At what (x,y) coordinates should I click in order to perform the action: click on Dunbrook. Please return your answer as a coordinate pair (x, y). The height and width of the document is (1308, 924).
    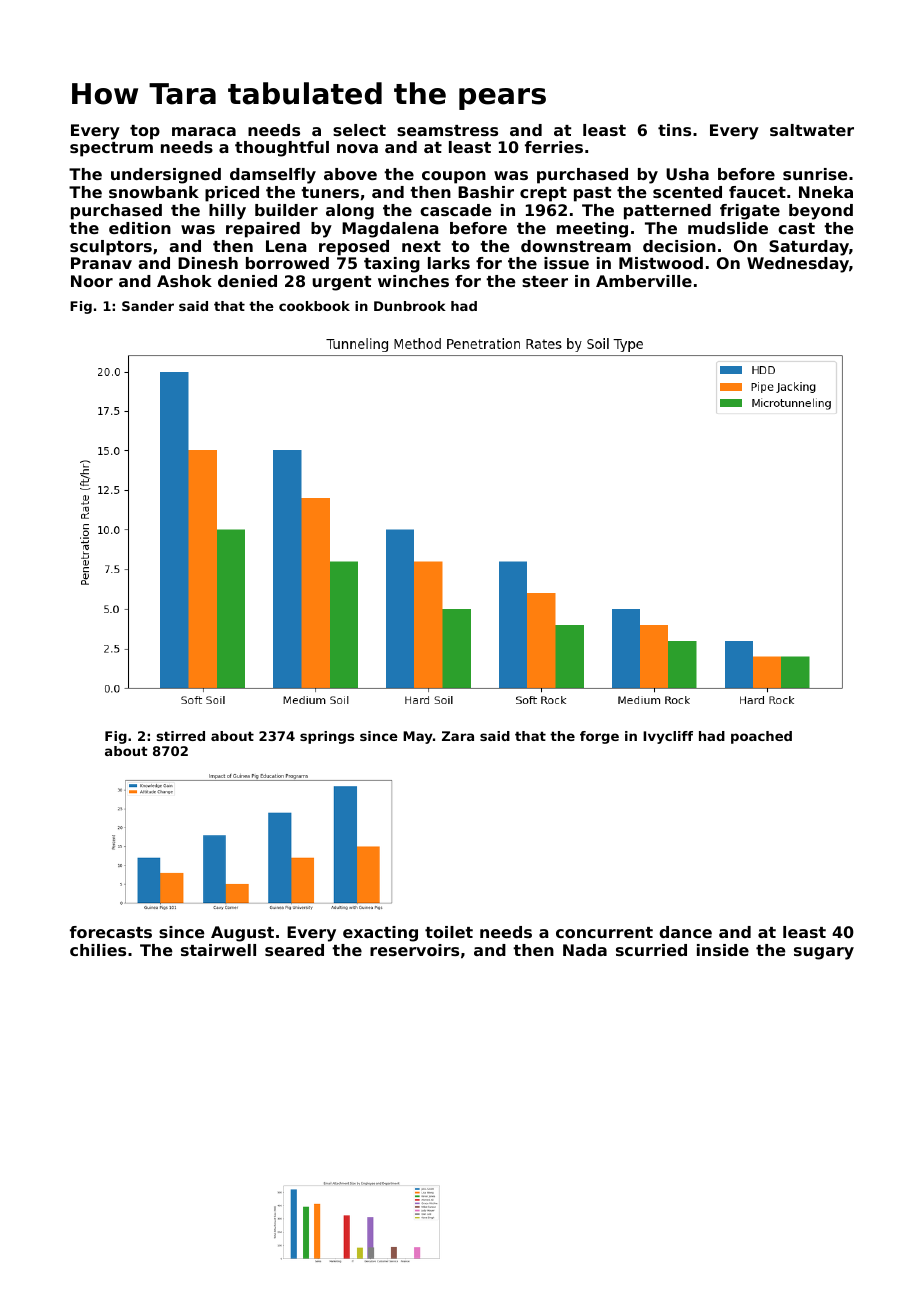
    Looking at the image, I should click on (410, 306).
